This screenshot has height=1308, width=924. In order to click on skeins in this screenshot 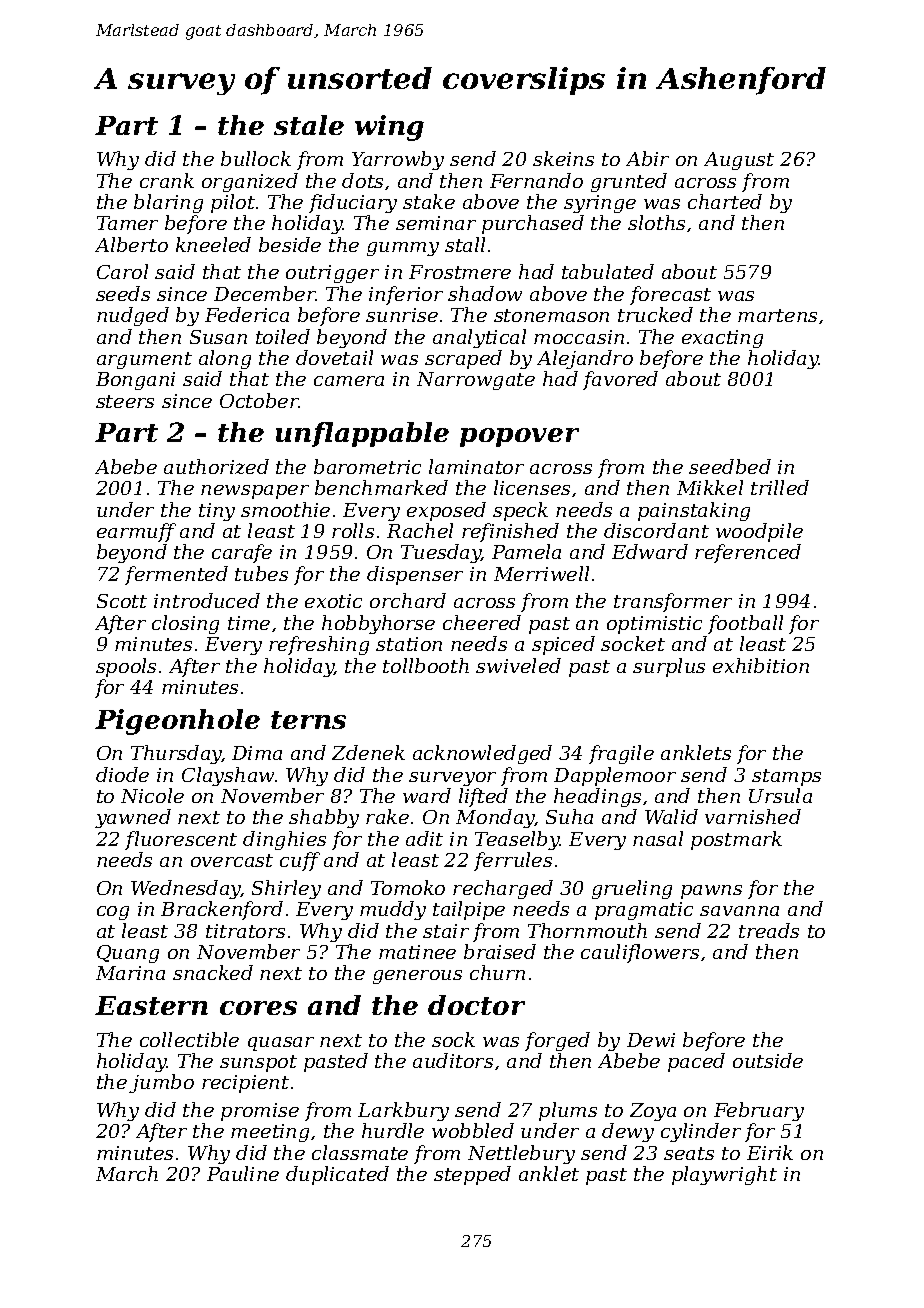, I will do `click(563, 158)`.
